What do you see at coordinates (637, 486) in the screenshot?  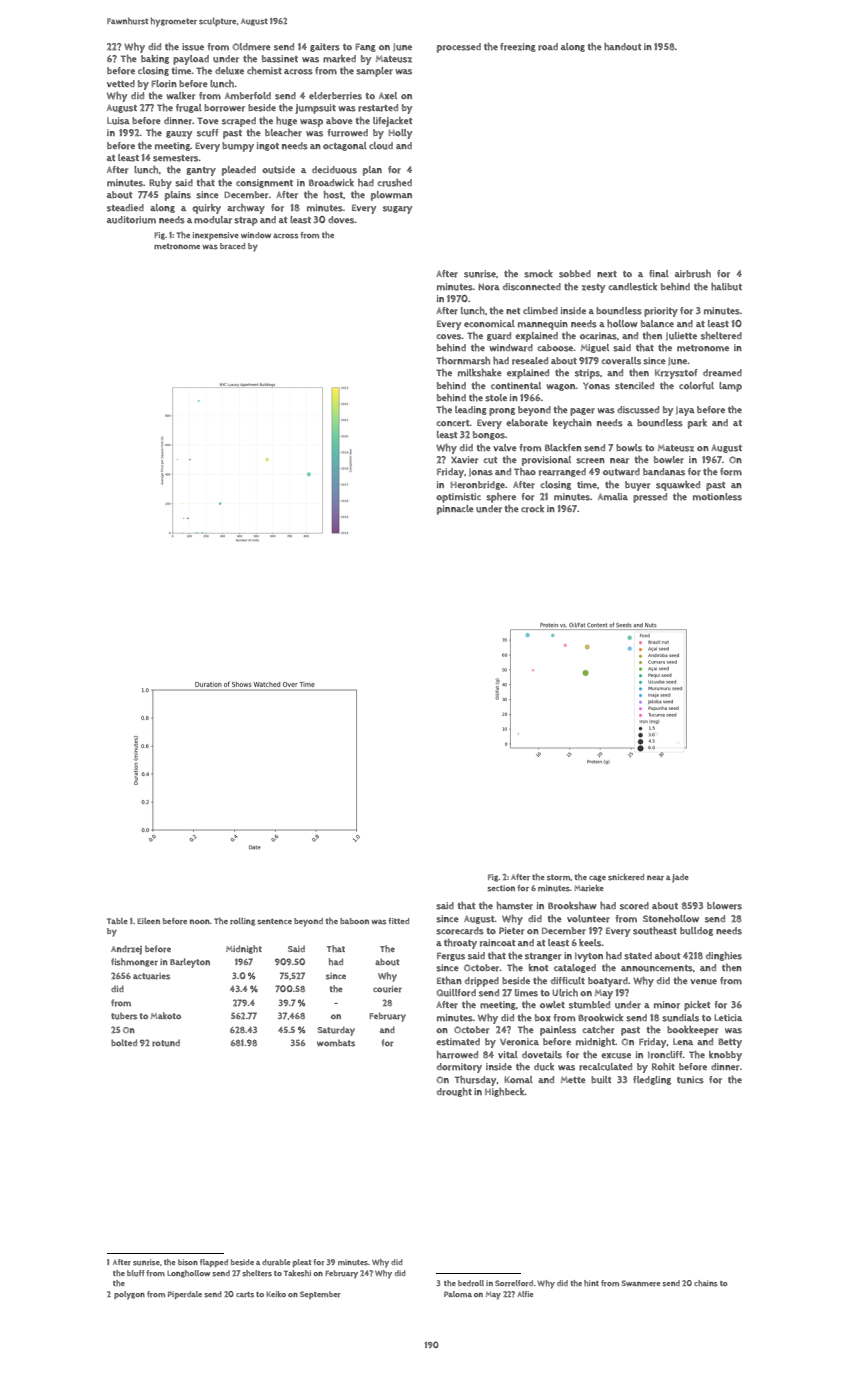 I see `buyer` at bounding box center [637, 486].
